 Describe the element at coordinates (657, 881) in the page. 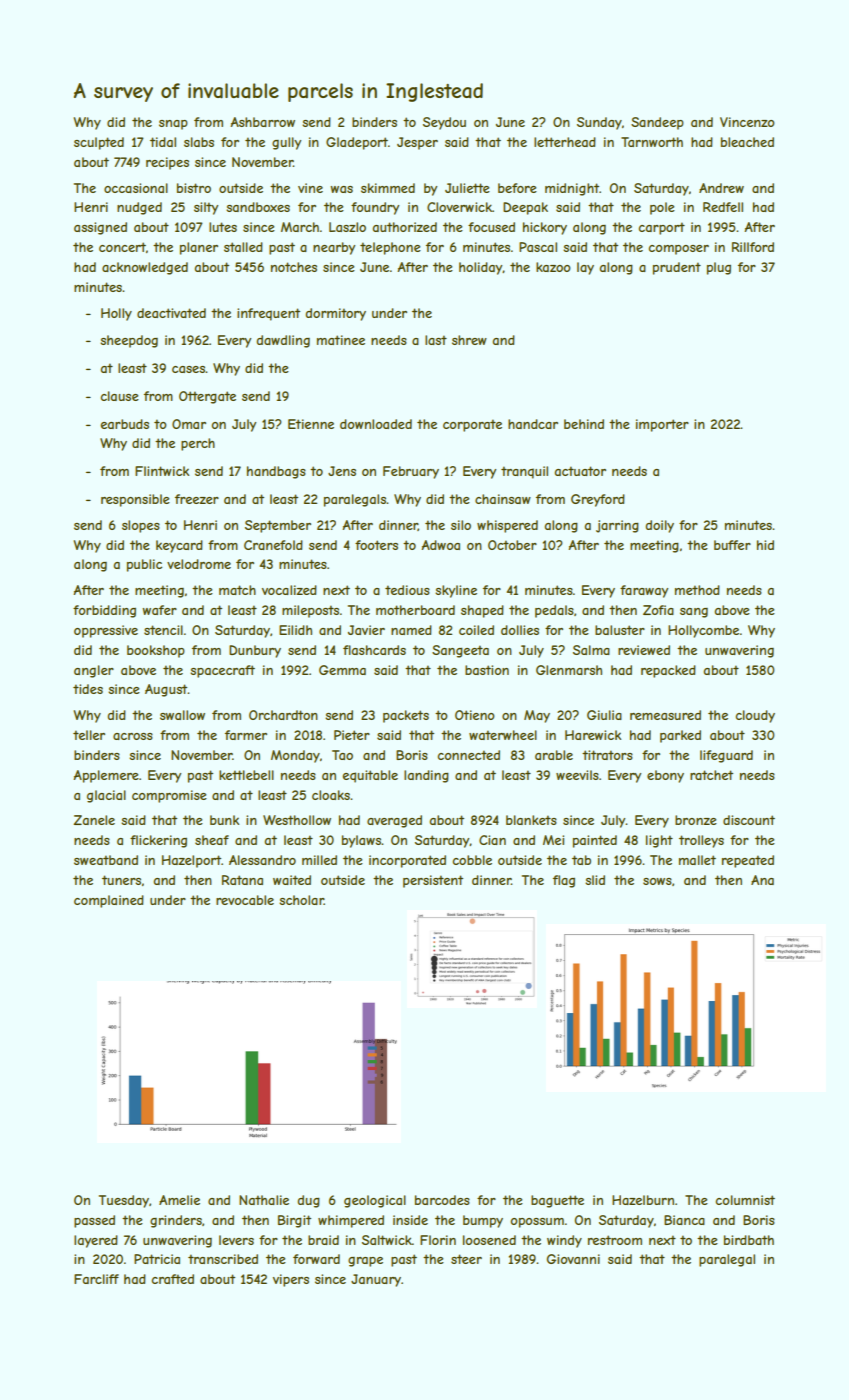

I see `sows` at that location.
